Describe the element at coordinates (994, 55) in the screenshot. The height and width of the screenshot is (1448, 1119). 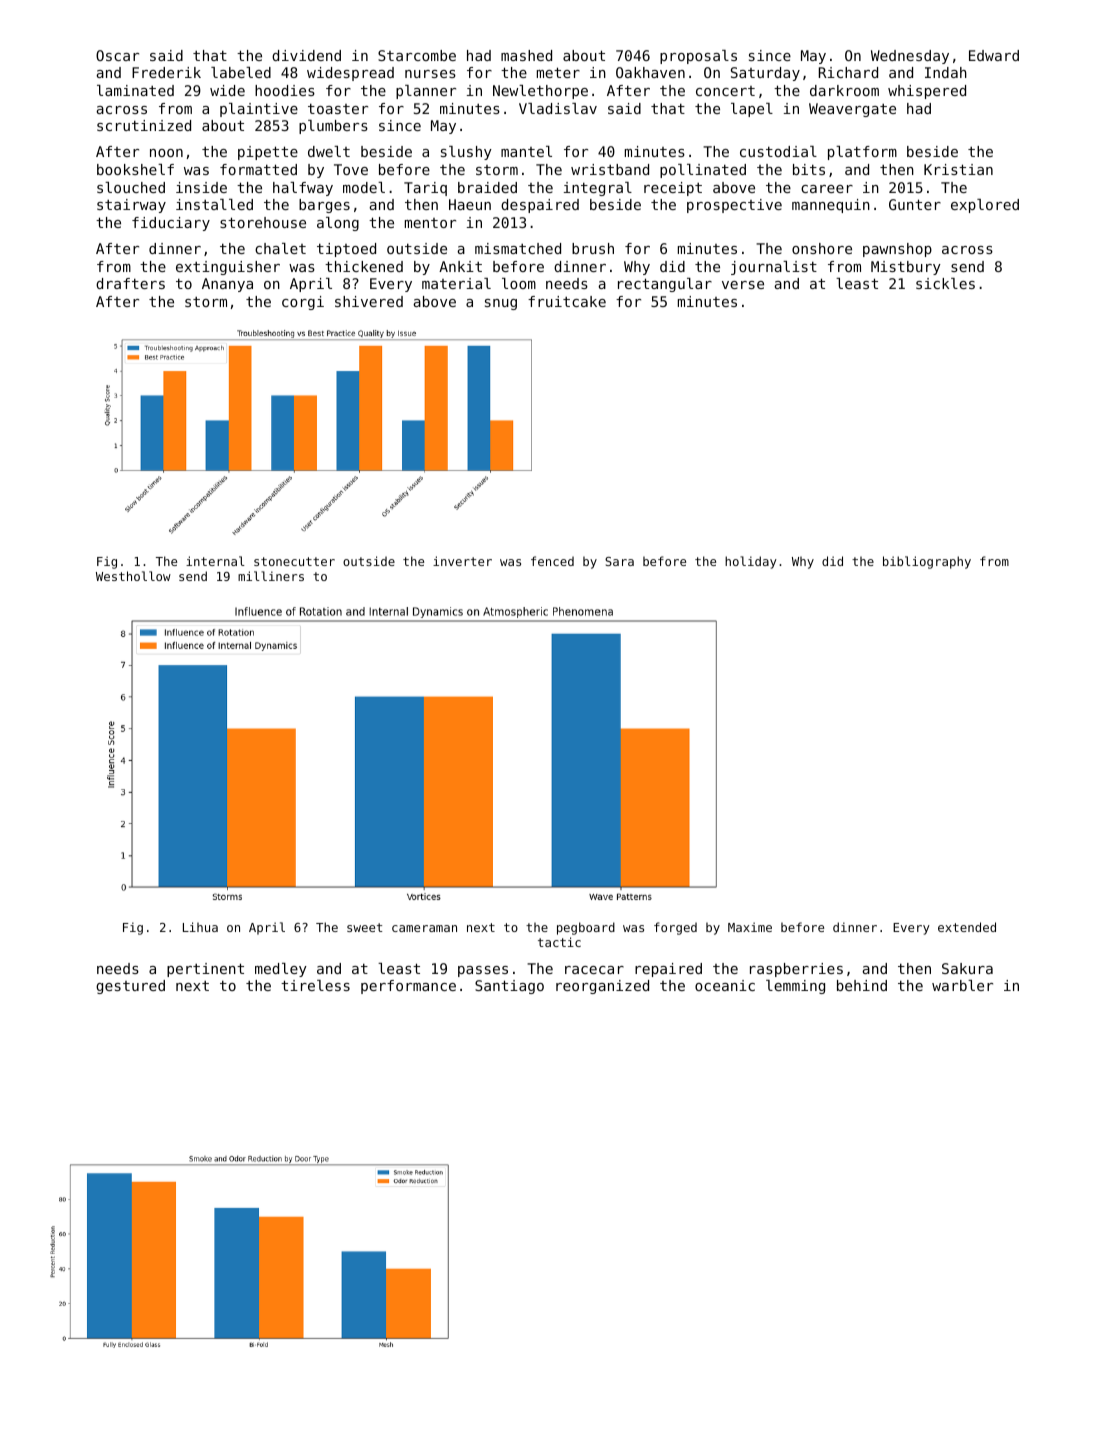
I see `Edward` at that location.
